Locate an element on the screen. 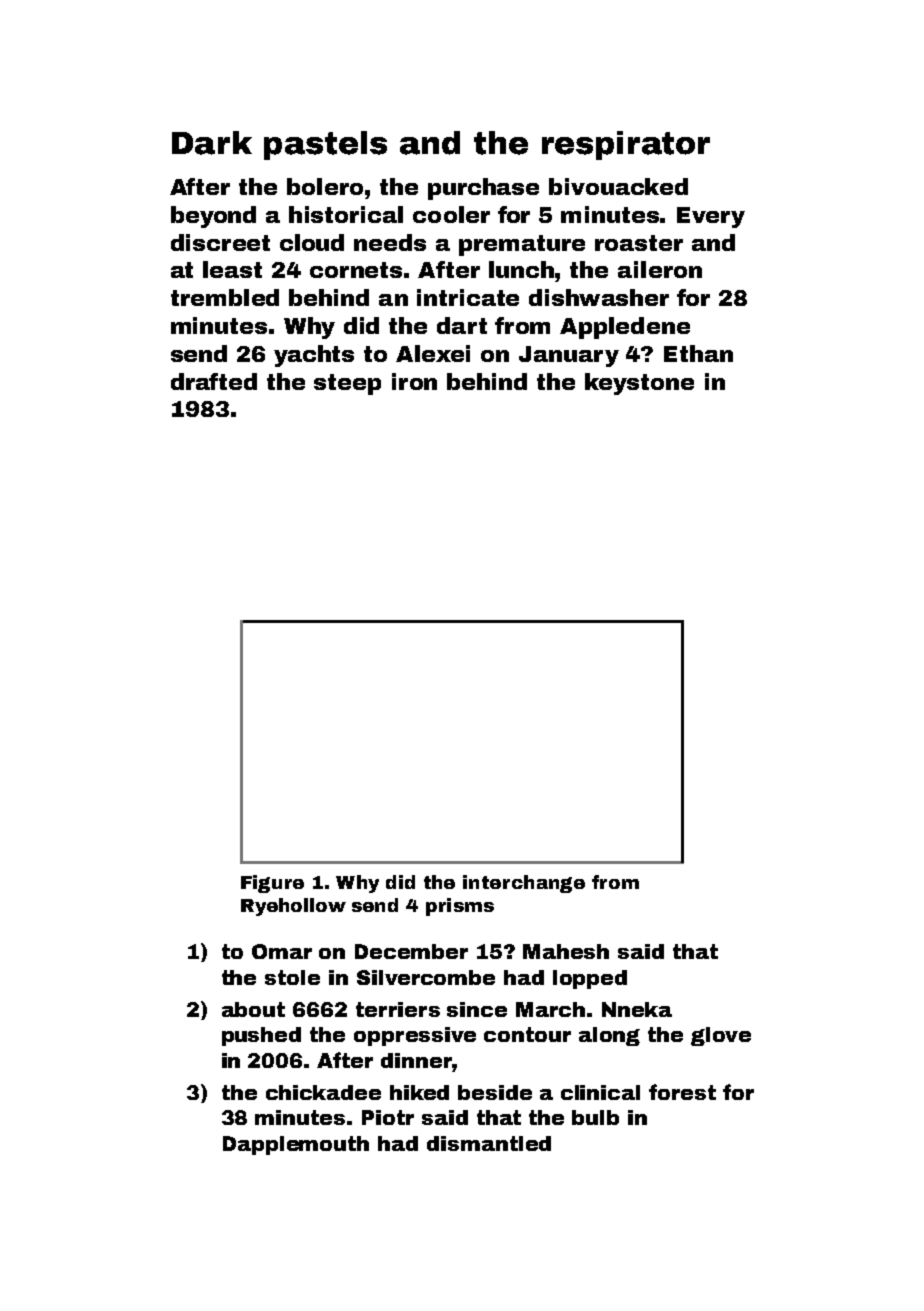 The image size is (924, 1311). purchase is located at coordinates (483, 189).
